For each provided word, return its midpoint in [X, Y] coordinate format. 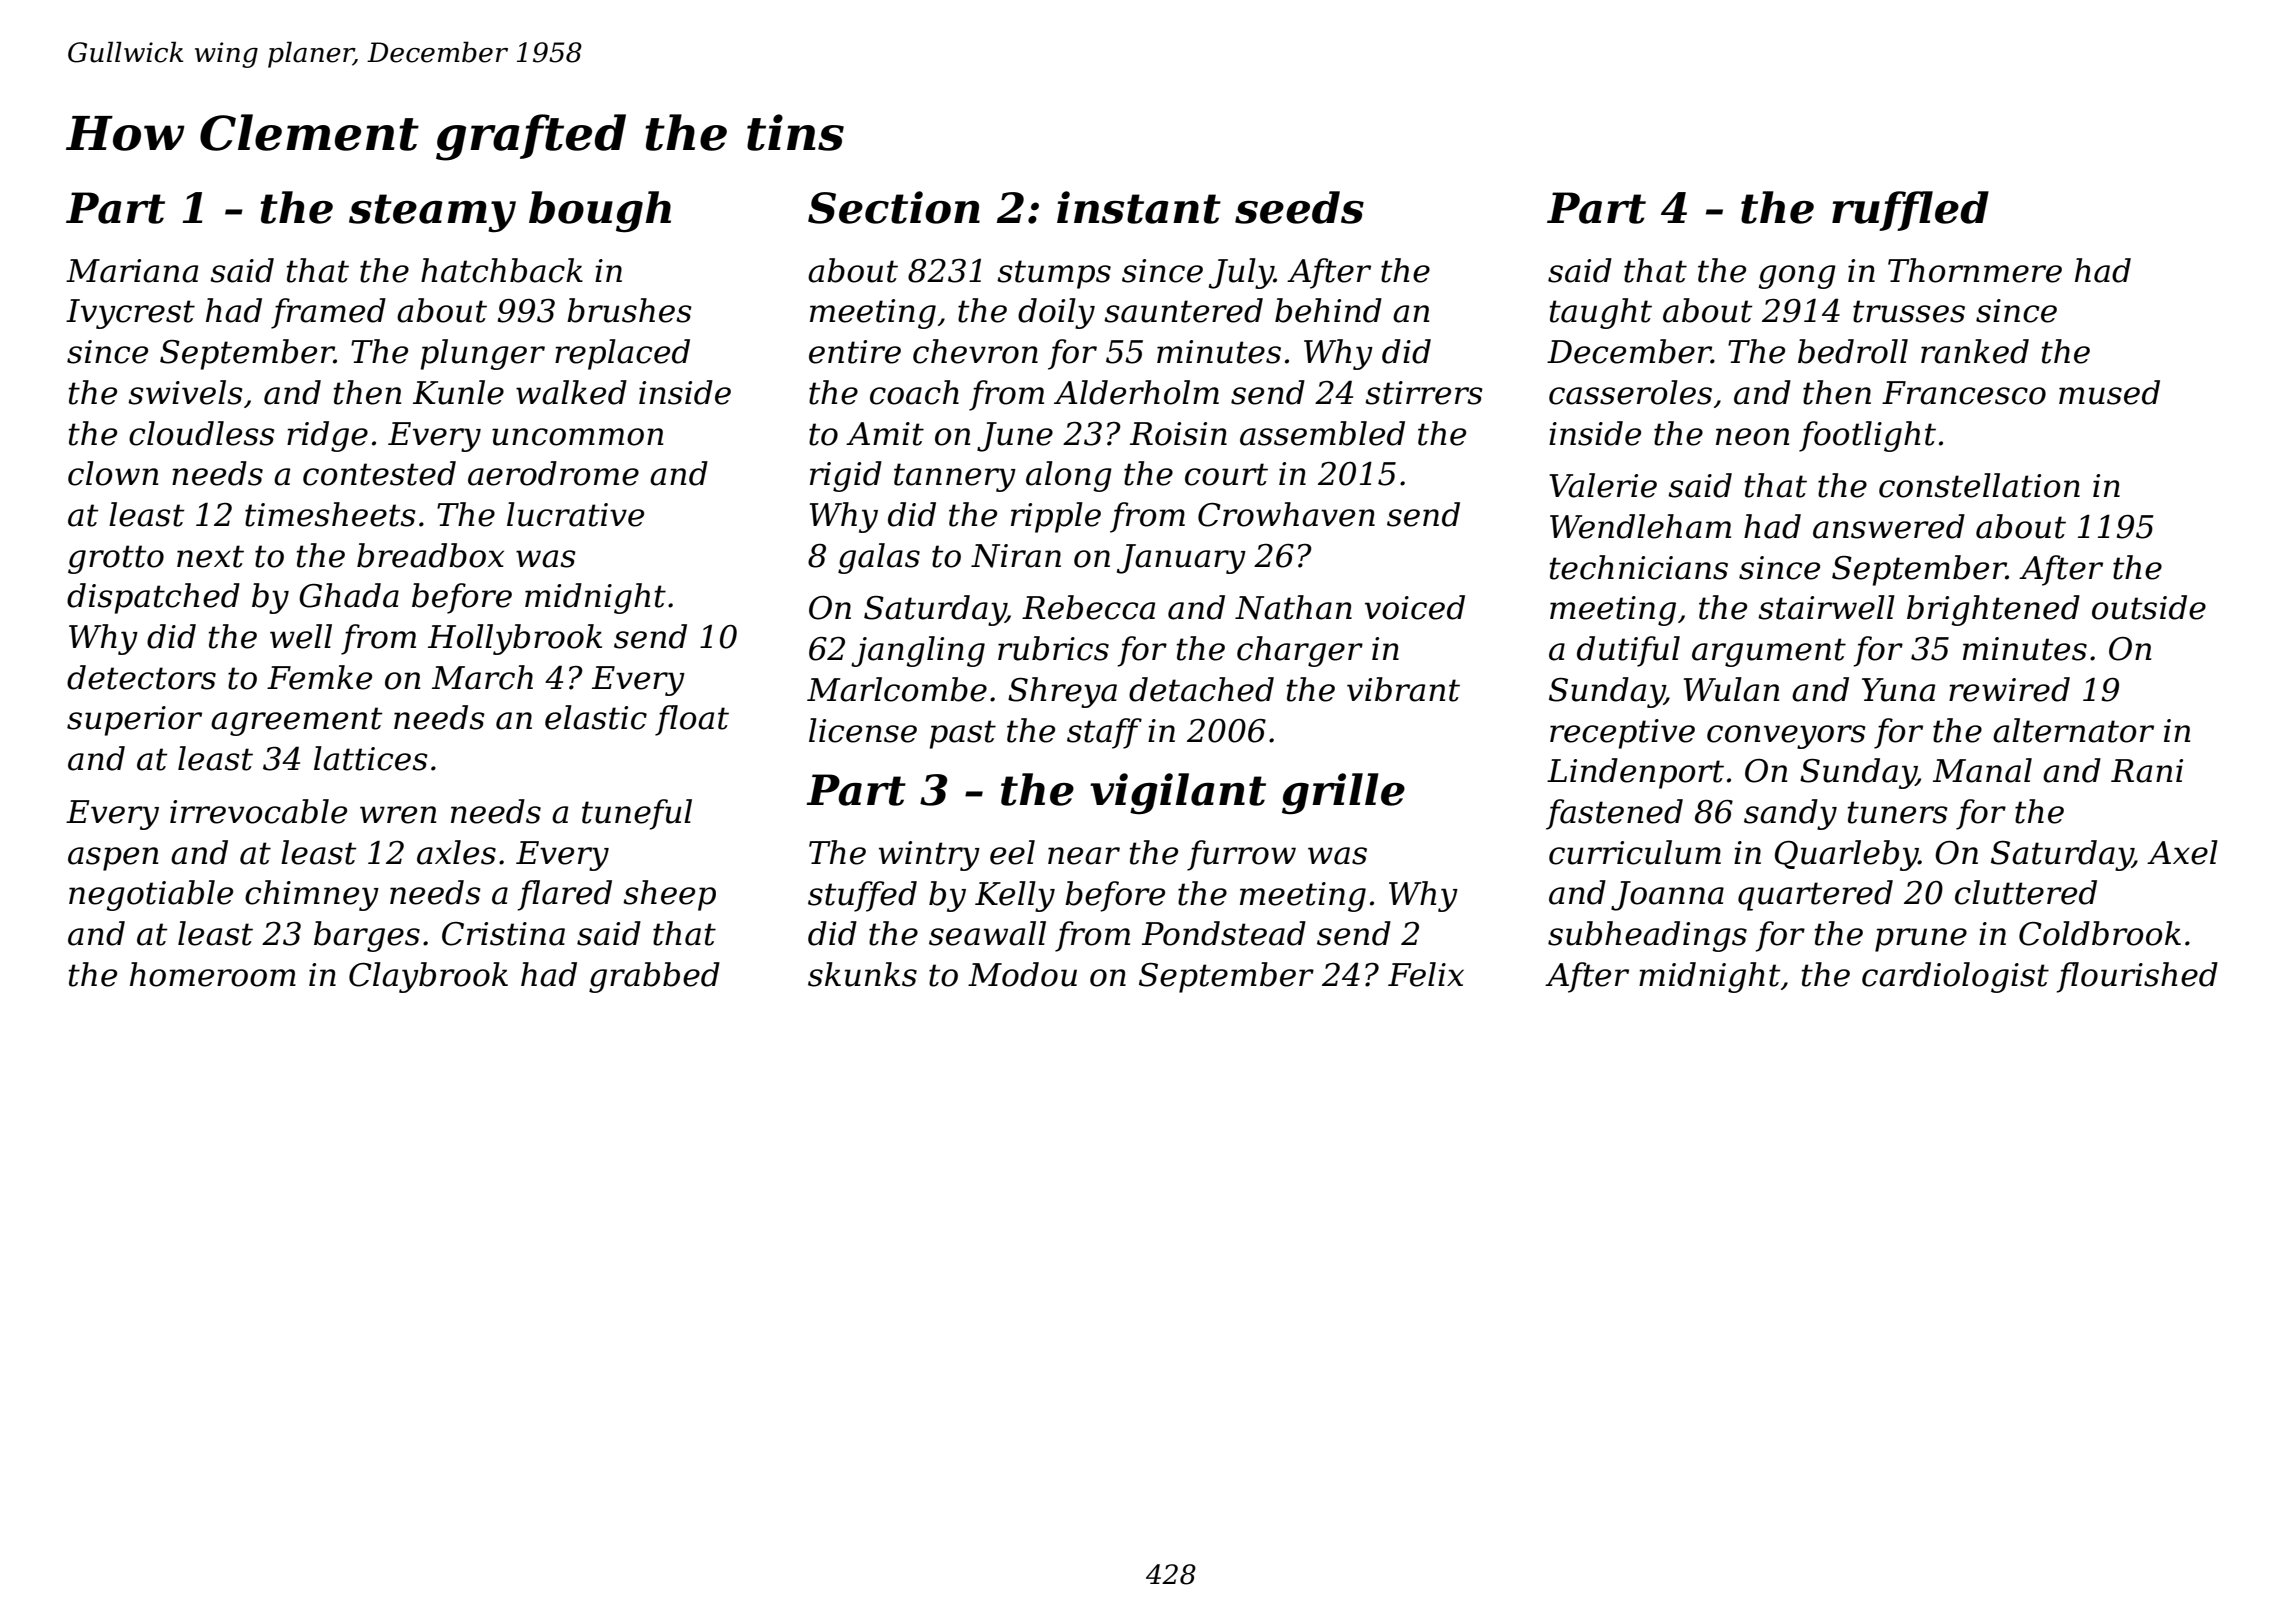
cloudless [202, 433]
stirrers [1424, 393]
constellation [1979, 485]
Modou [1022, 974]
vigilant [1178, 794]
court [1226, 474]
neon [1752, 437]
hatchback [502, 270]
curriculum [1635, 852]
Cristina [503, 934]
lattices [371, 758]
